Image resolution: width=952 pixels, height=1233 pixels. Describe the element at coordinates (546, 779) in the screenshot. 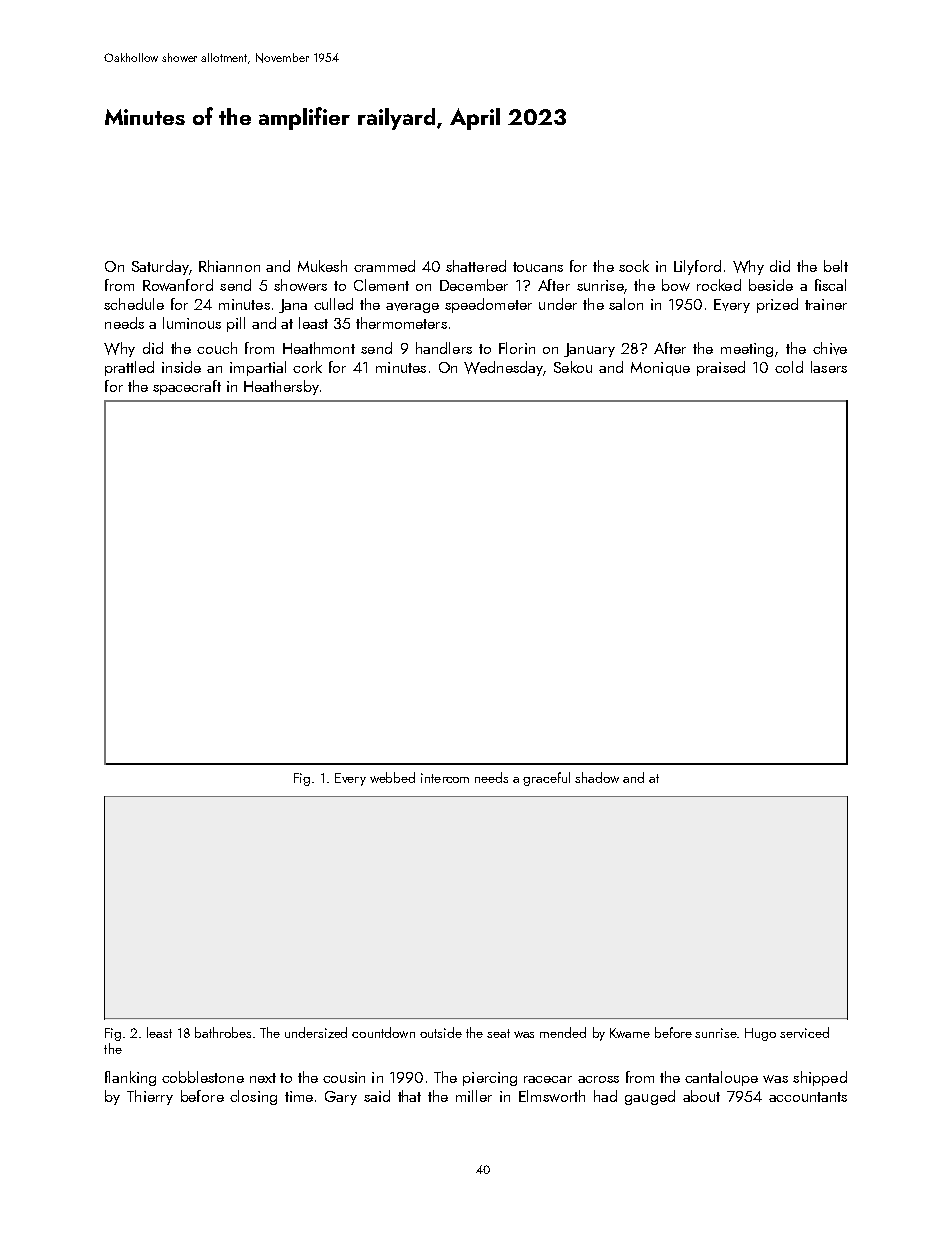

I see `graceful` at that location.
